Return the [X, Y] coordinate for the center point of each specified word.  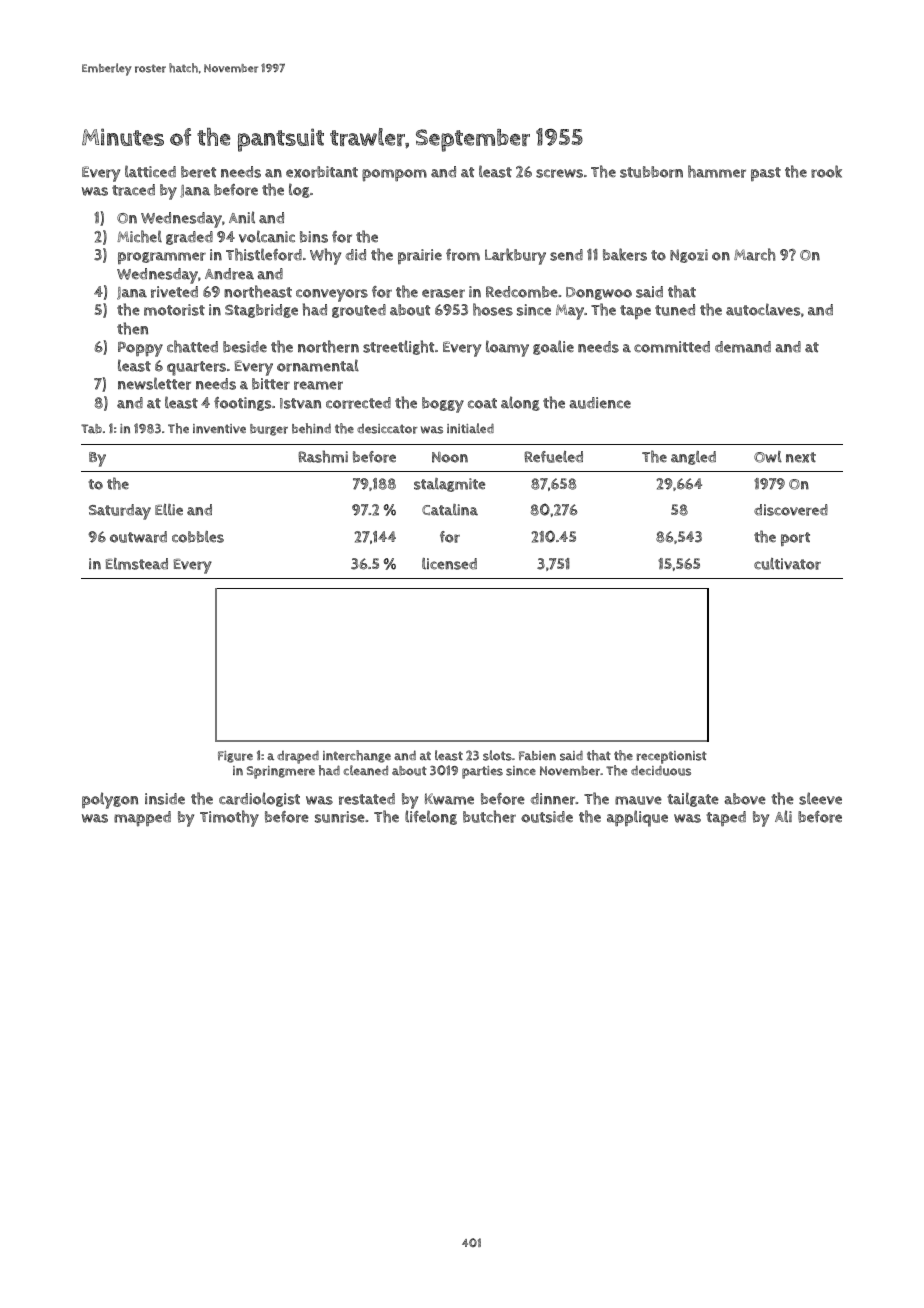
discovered [791, 510]
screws [559, 173]
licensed [449, 564]
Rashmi [323, 456]
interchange [357, 756]
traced [133, 190]
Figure [235, 757]
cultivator [787, 564]
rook [826, 171]
